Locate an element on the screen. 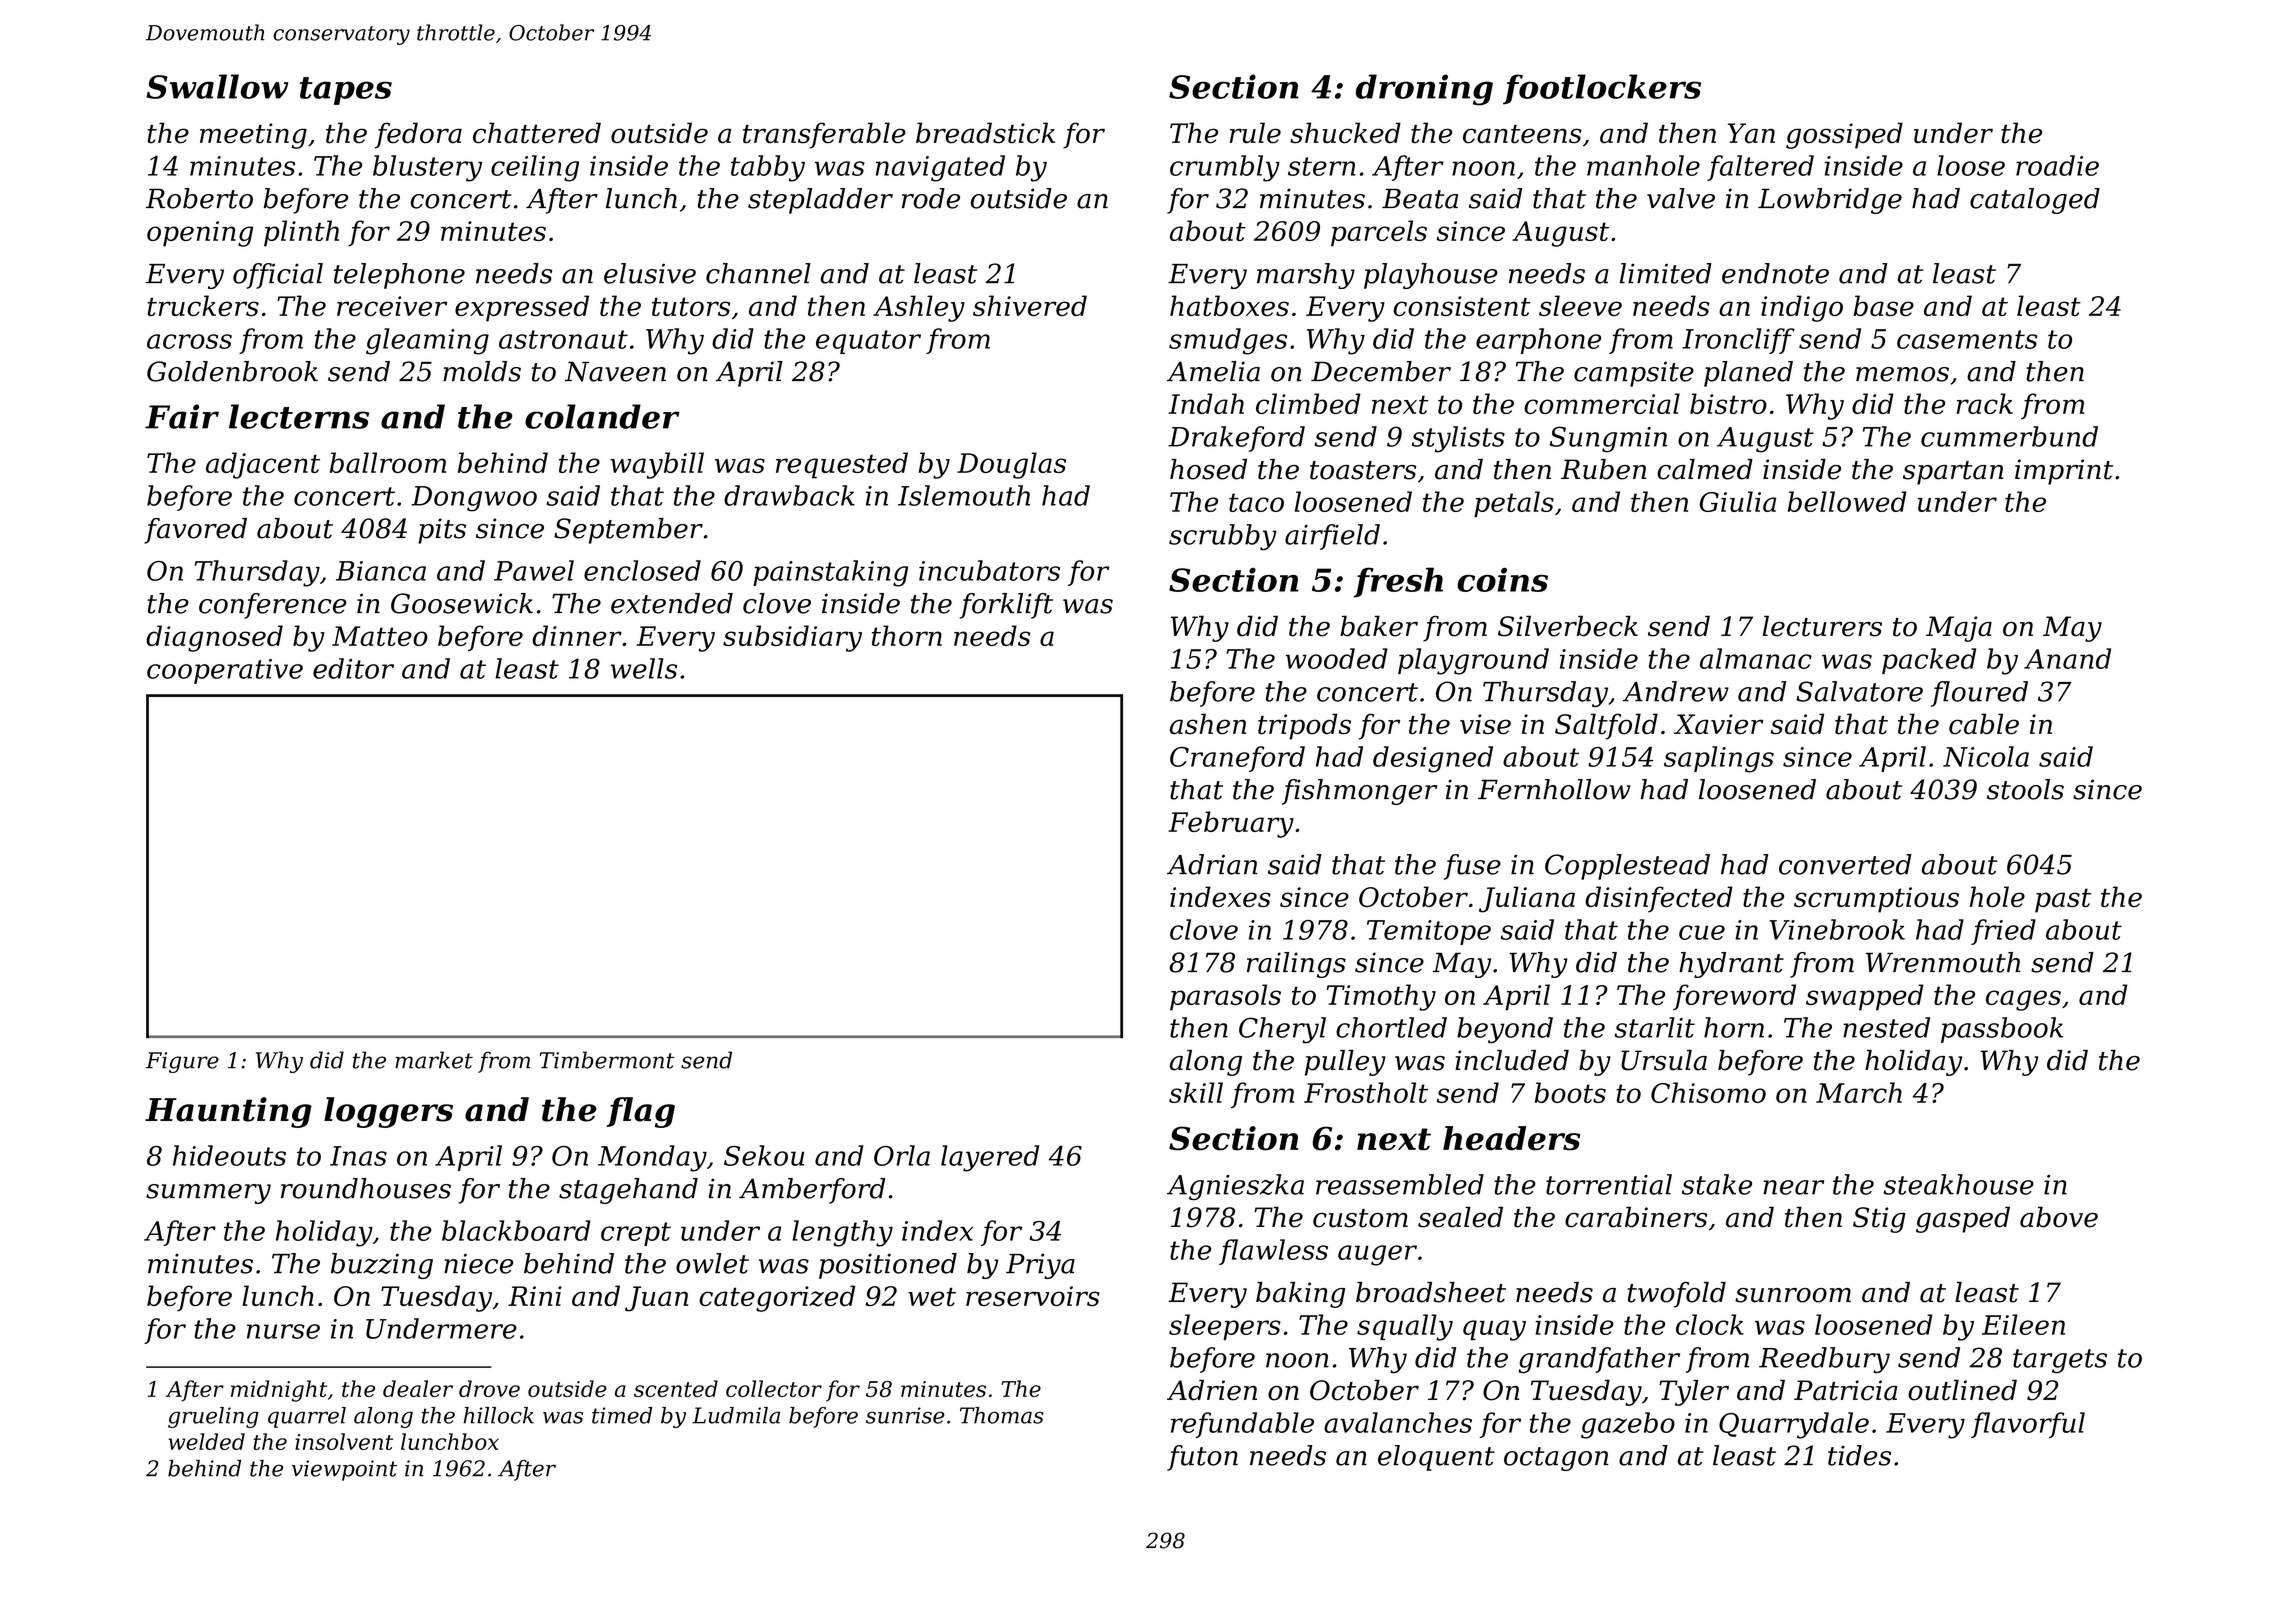 This screenshot has width=2292, height=1620. droning is located at coordinates (1424, 90).
